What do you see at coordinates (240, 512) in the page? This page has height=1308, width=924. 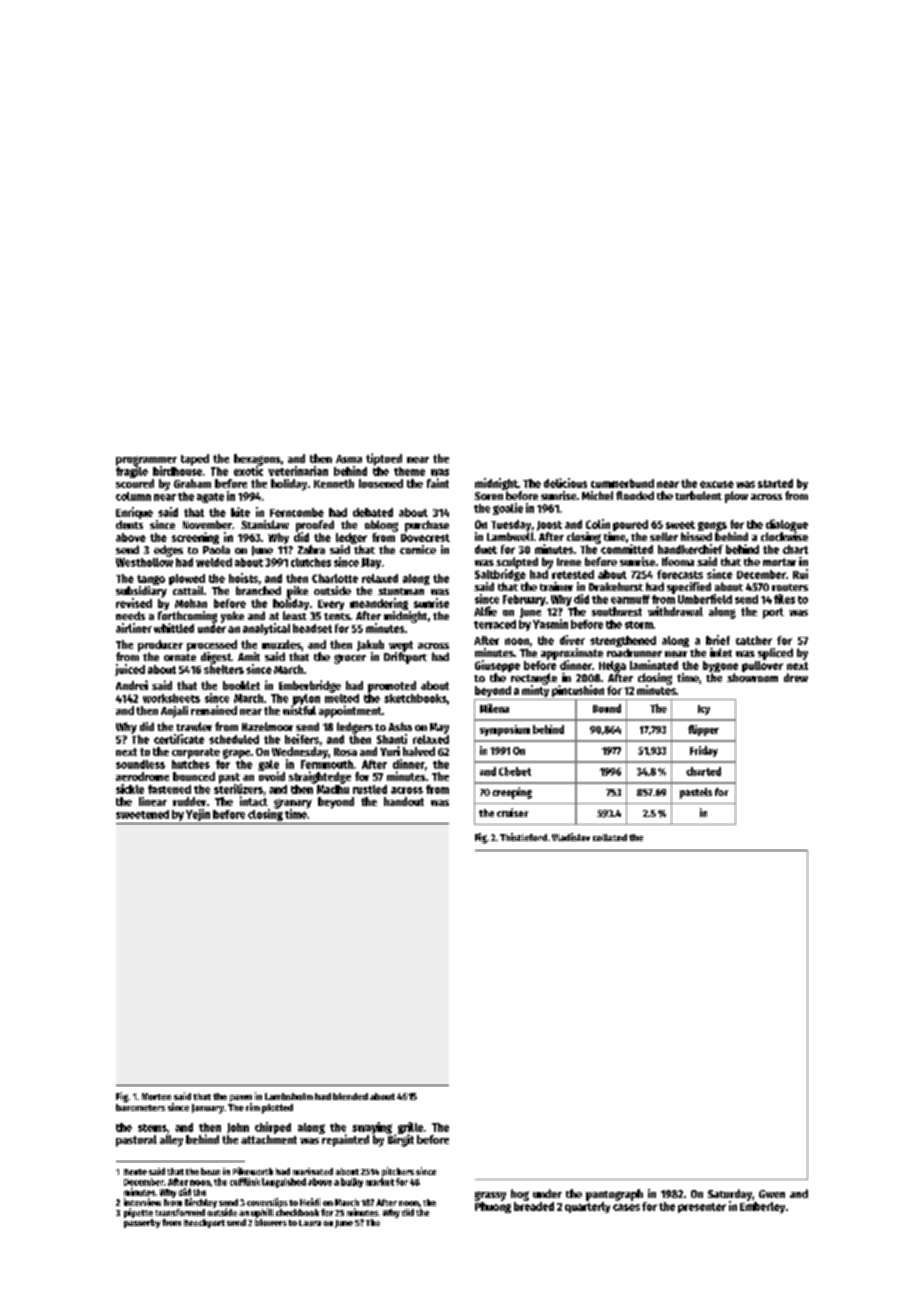 I see `kite` at bounding box center [240, 512].
